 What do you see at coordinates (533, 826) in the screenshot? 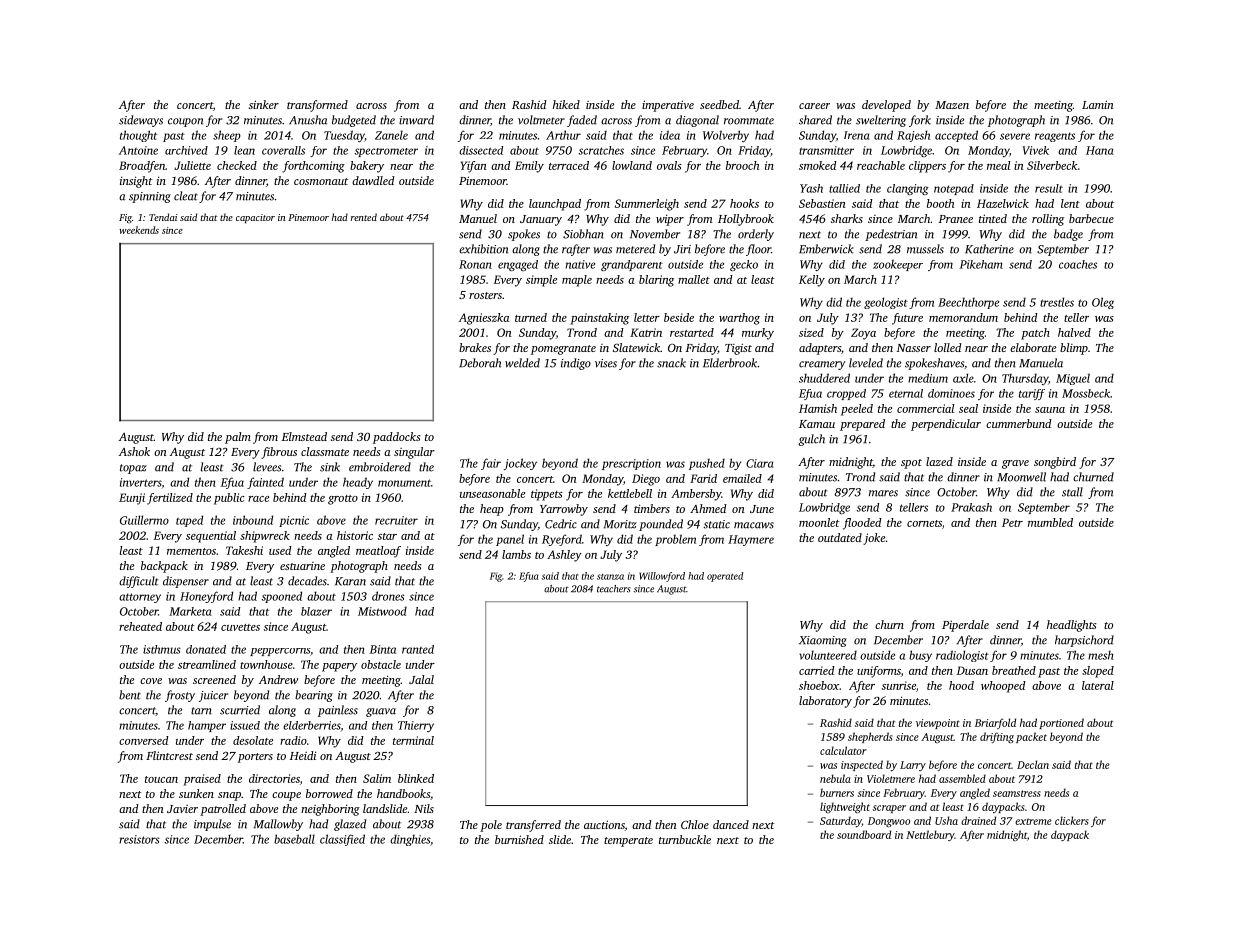
I see `transferred` at bounding box center [533, 826].
